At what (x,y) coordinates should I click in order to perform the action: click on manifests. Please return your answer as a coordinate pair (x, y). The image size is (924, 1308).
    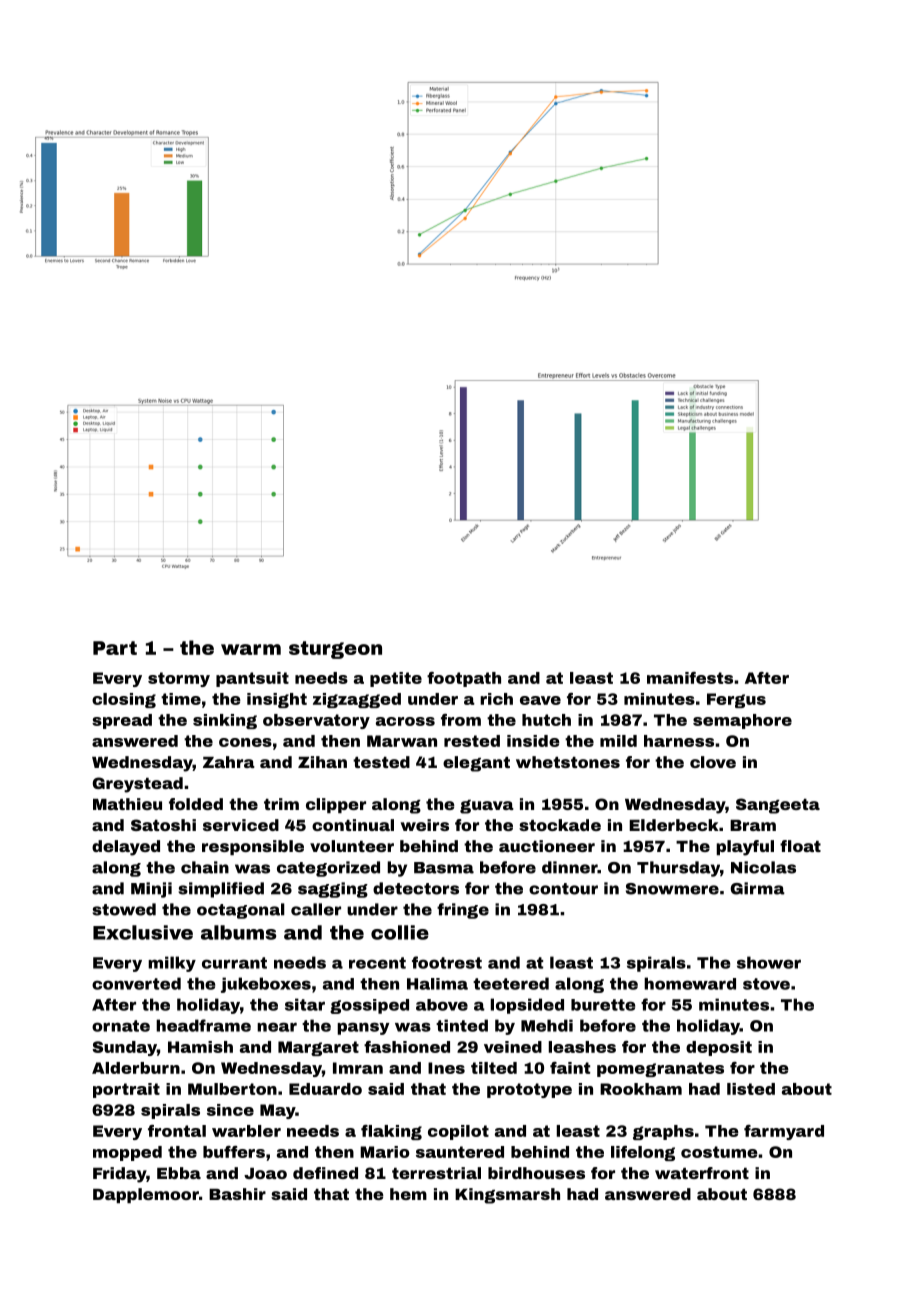
    Looking at the image, I should click on (690, 678).
